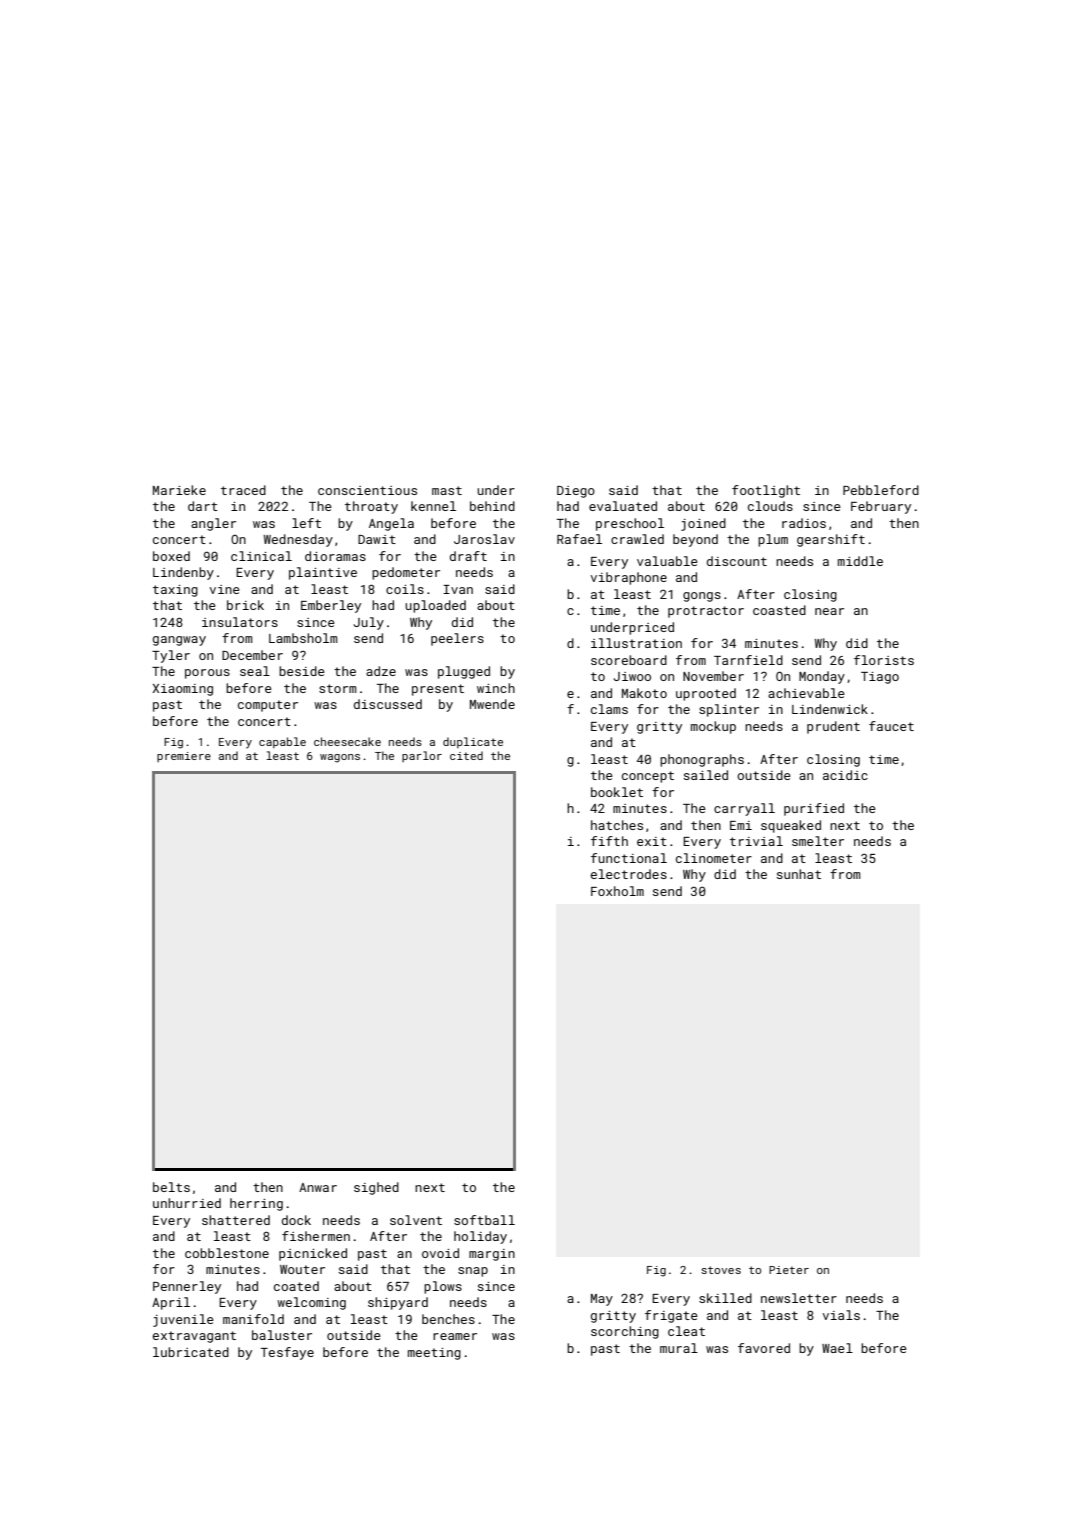  Describe the element at coordinates (484, 1220) in the screenshot. I see `softball` at that location.
